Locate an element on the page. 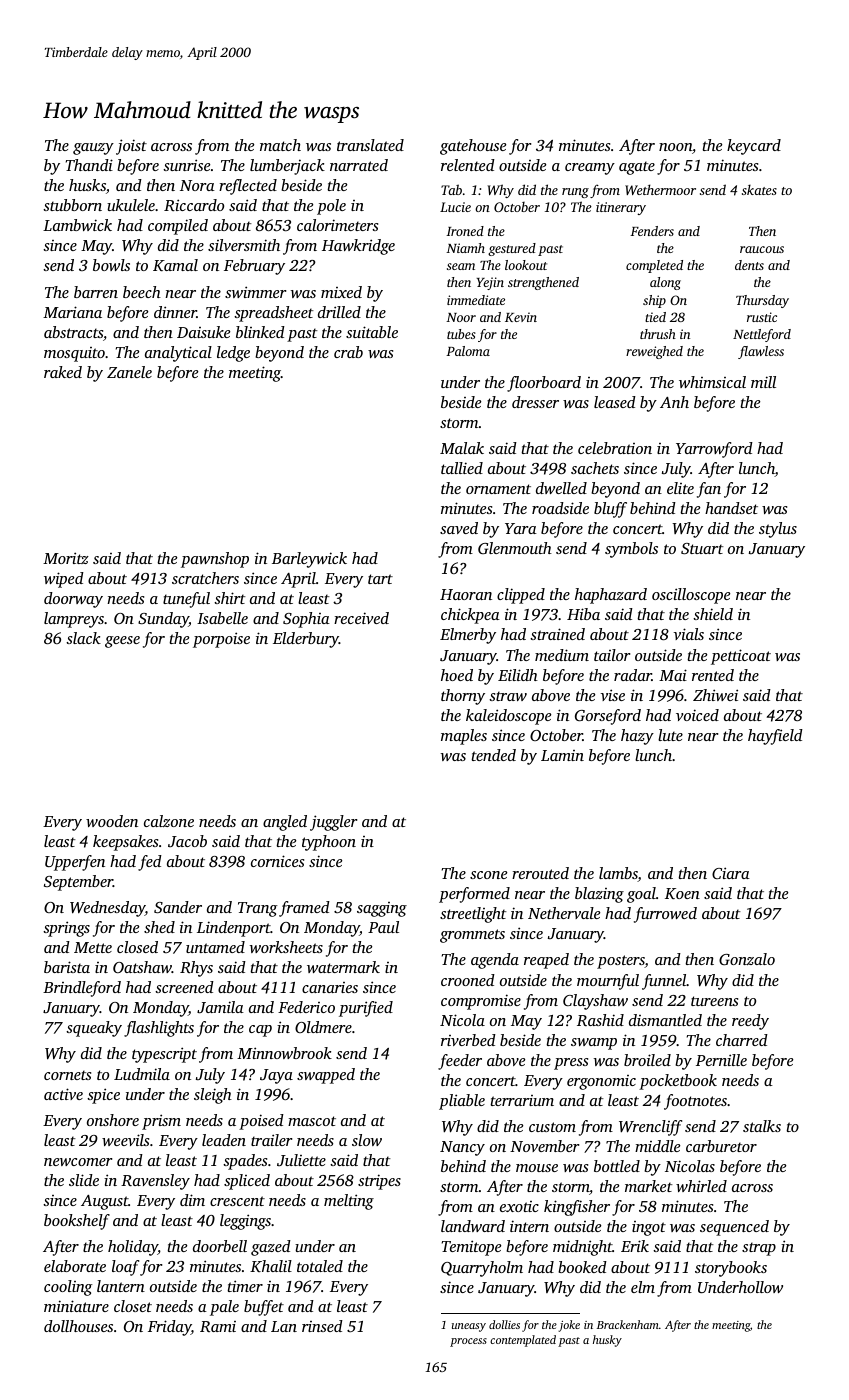  Stuart is located at coordinates (702, 548).
